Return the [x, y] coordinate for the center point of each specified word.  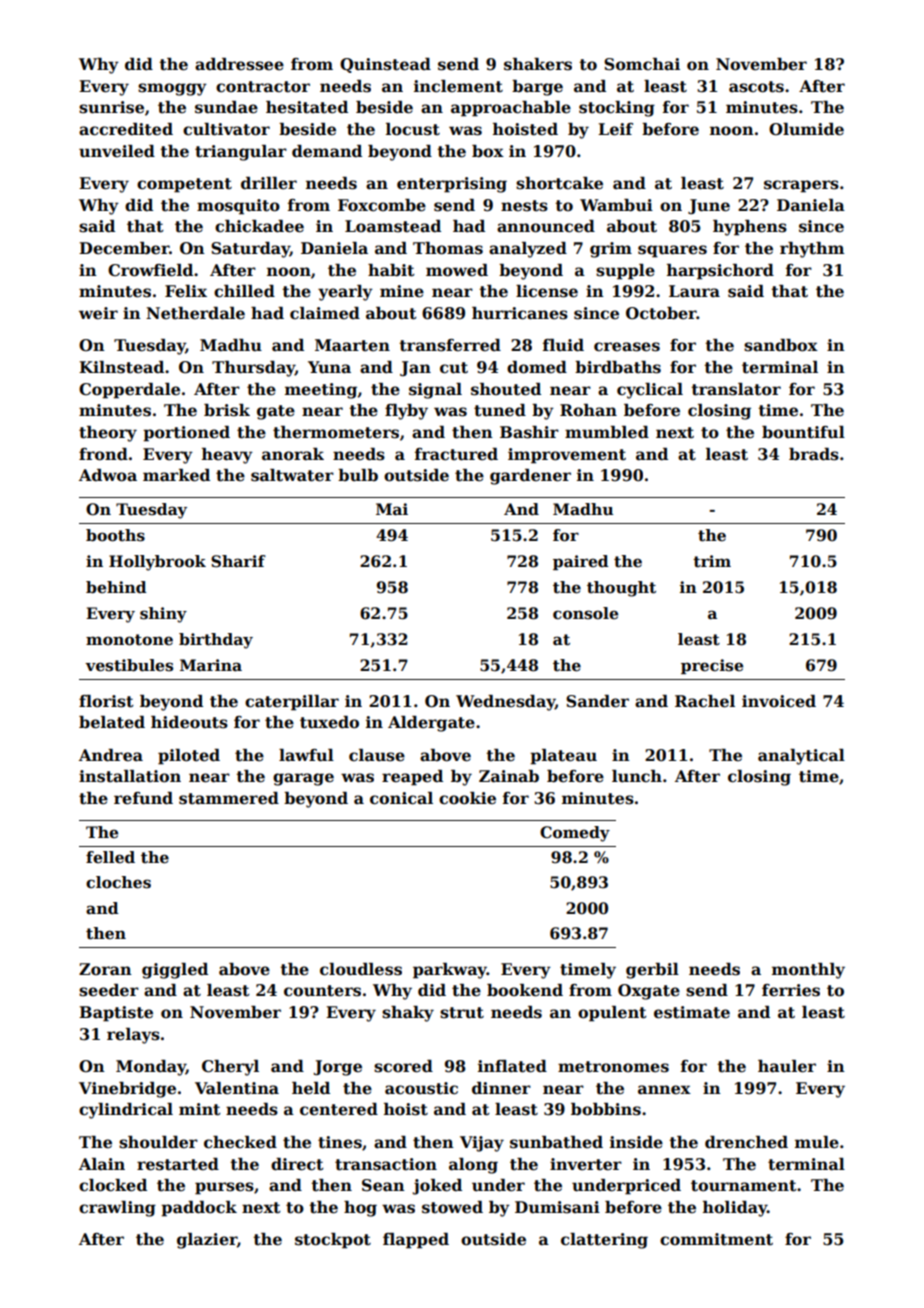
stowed [452, 1207]
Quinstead [385, 65]
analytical [801, 757]
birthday [216, 641]
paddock [199, 1209]
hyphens [750, 228]
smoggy [172, 89]
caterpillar [292, 703]
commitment [716, 1239]
